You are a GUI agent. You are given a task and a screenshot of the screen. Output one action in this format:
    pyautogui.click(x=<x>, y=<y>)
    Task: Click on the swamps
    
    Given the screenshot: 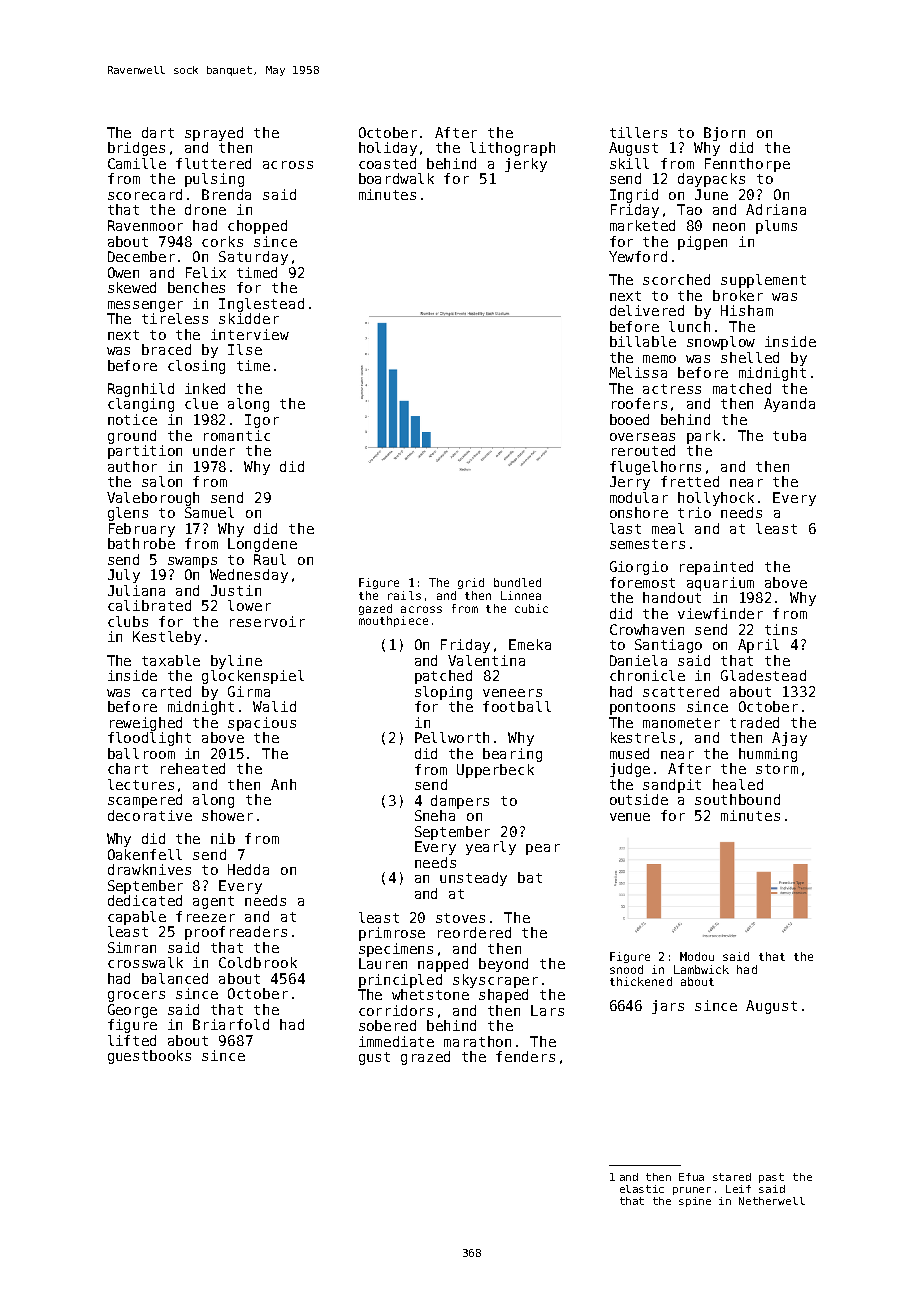 What is the action you would take?
    pyautogui.click(x=192, y=562)
